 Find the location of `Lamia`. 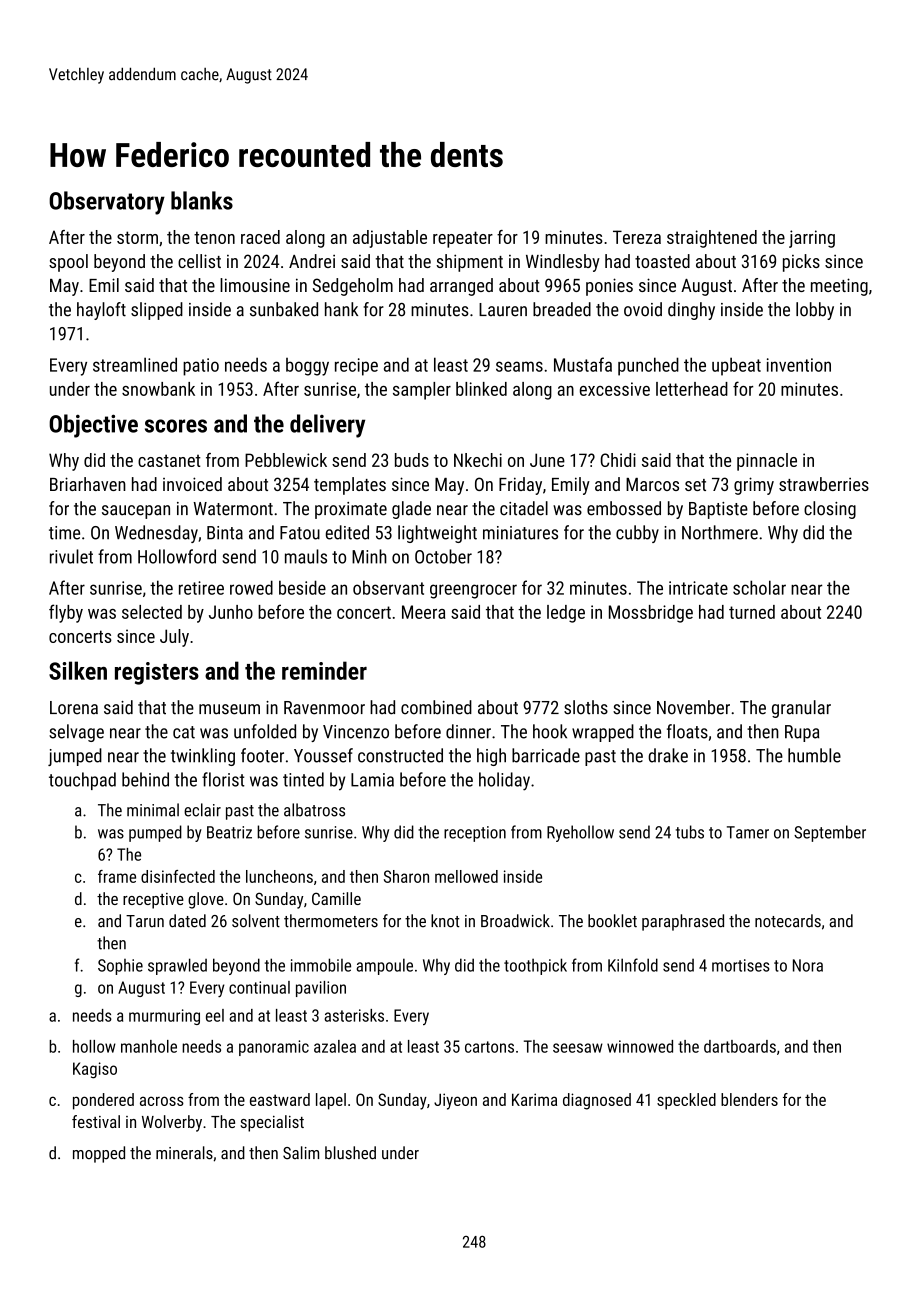

Lamia is located at coordinates (372, 780).
